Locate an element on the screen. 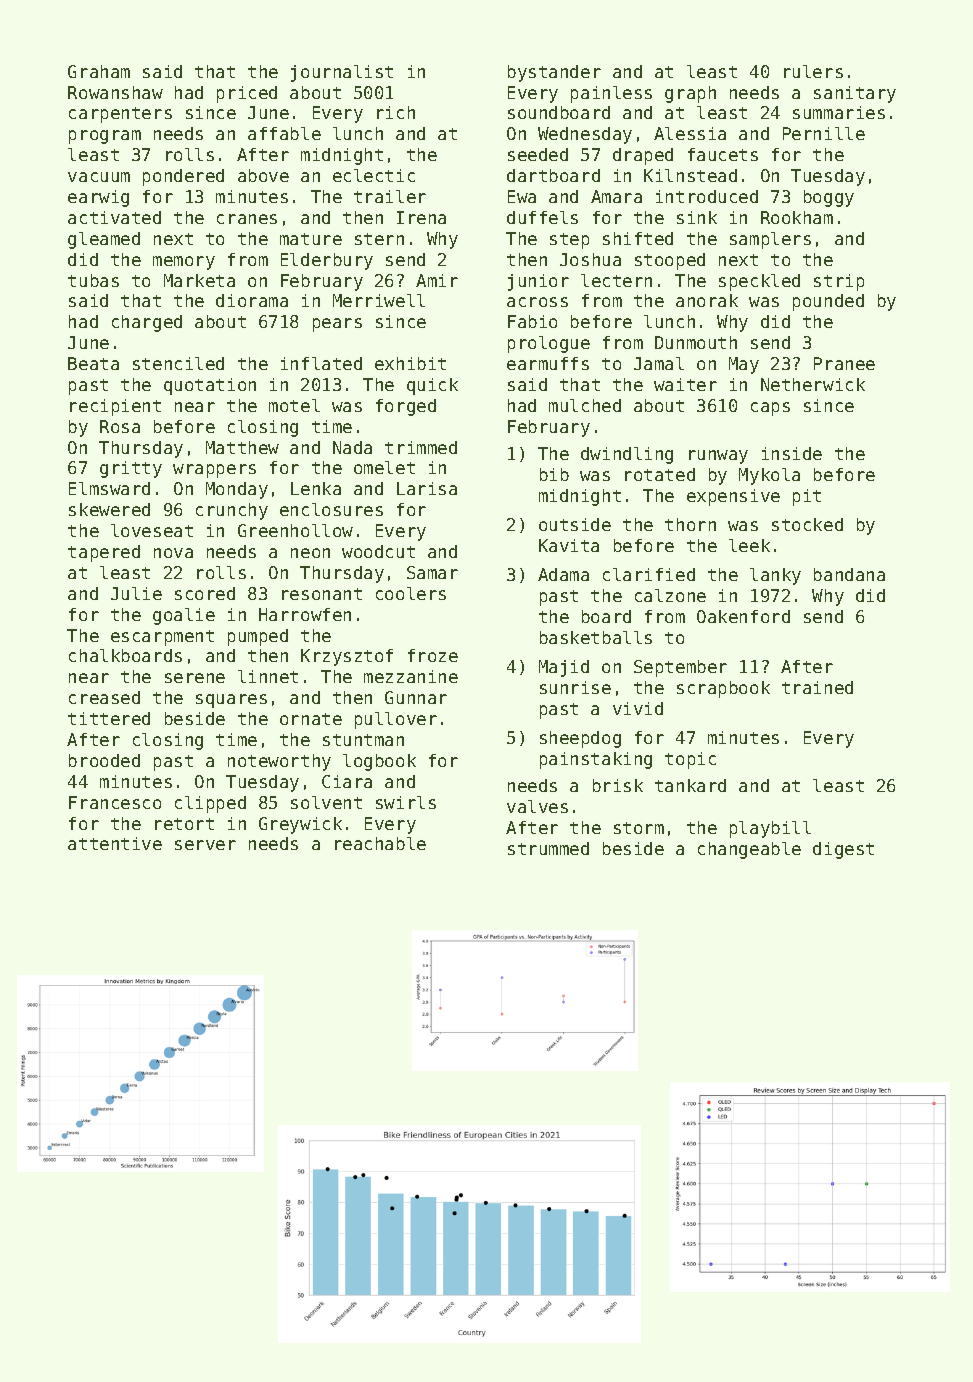 This screenshot has width=973, height=1382. Harrowfen is located at coordinates (305, 614).
